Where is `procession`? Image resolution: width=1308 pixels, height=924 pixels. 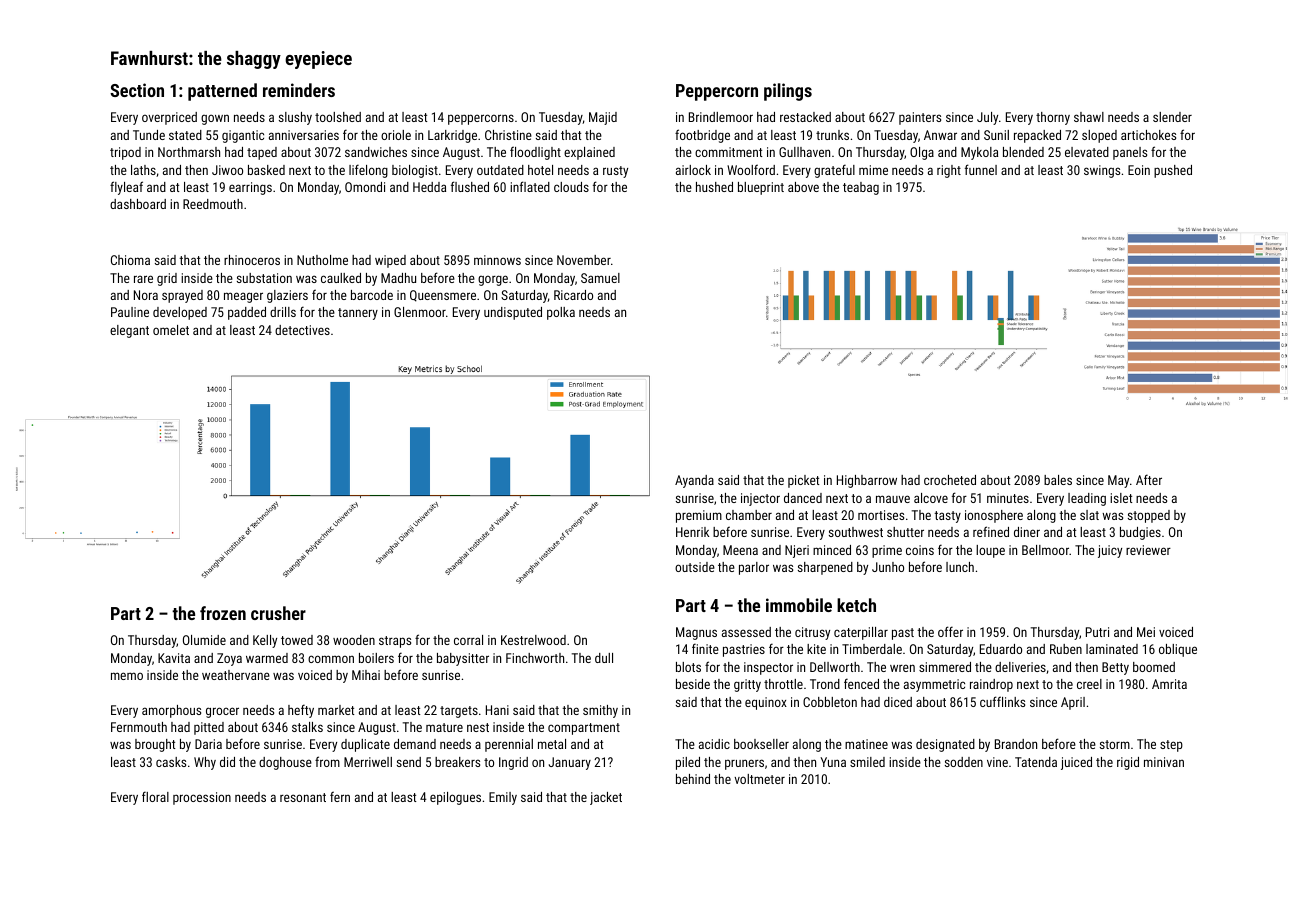 procession is located at coordinates (202, 798).
